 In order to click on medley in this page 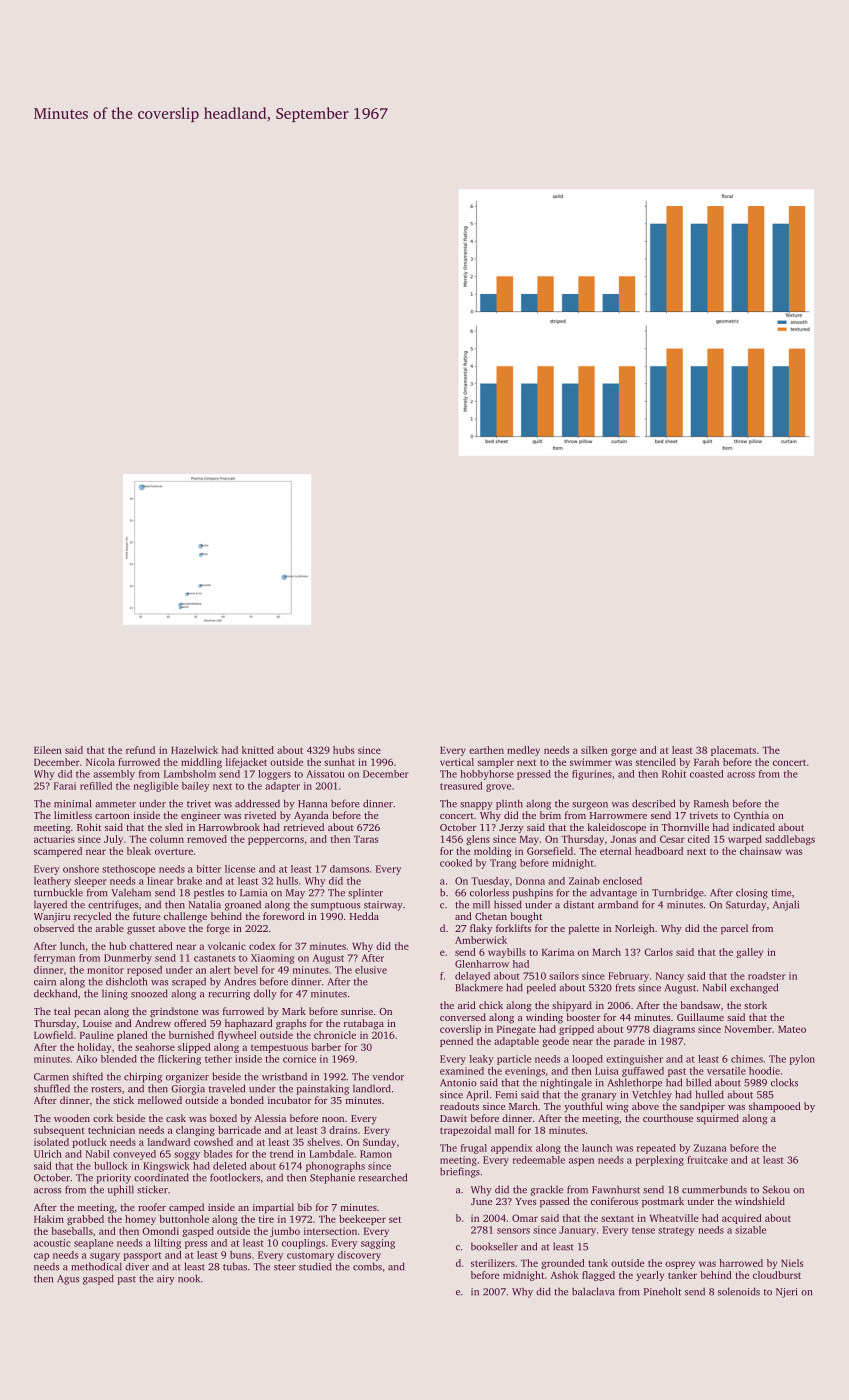, I will do `click(523, 751)`.
